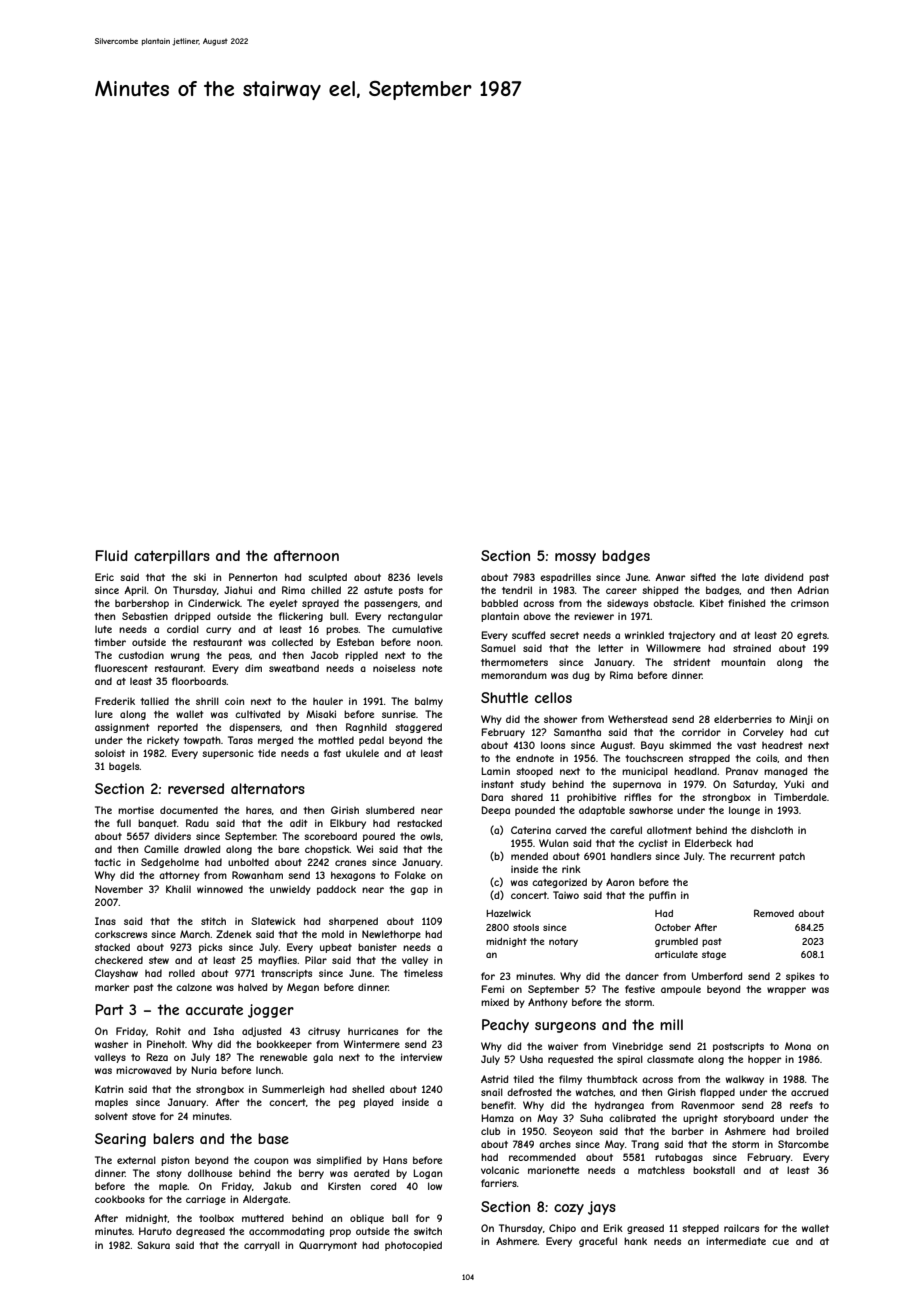  Describe the element at coordinates (413, 1246) in the document. I see `photocopied` at that location.
